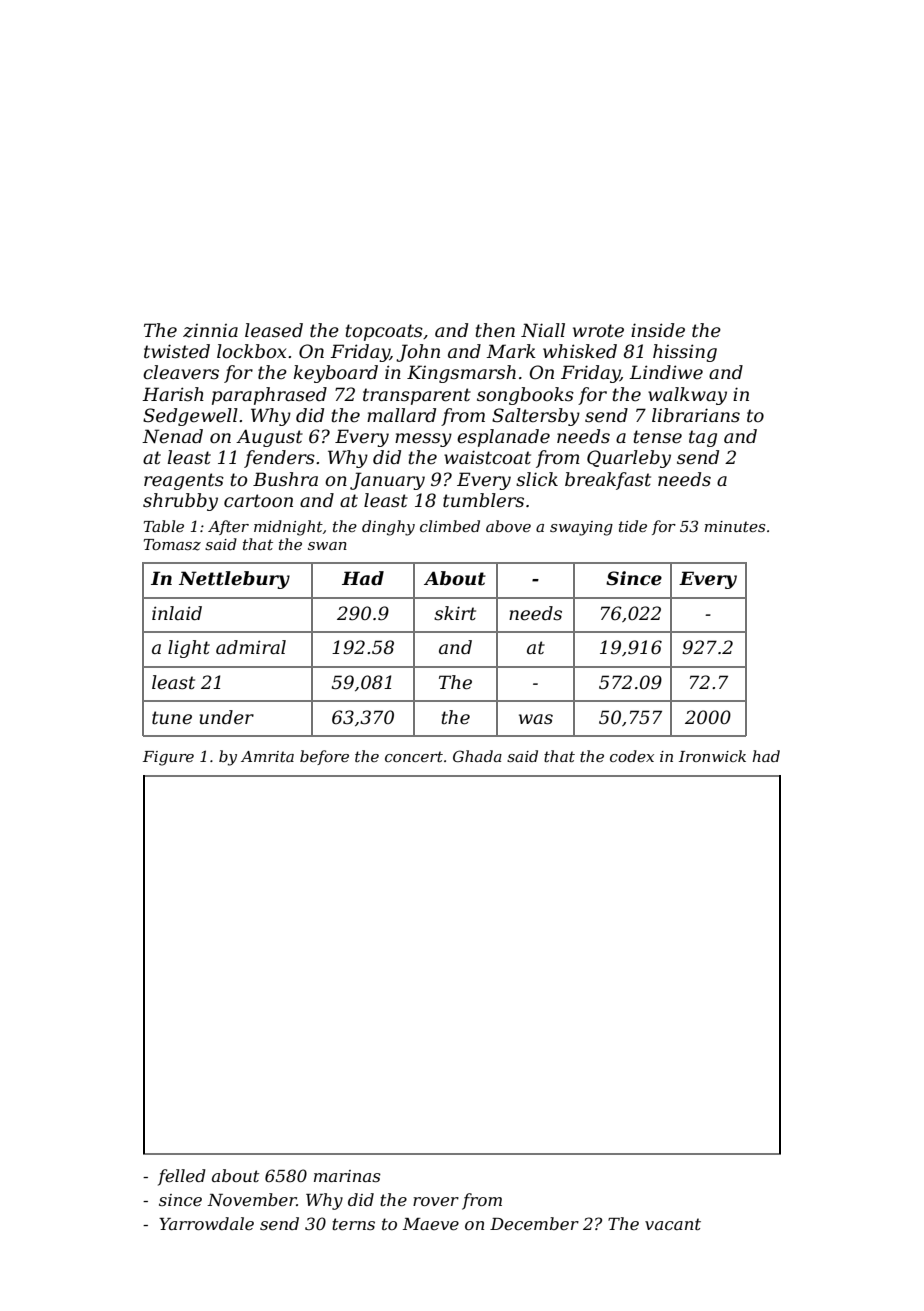 Image resolution: width=924 pixels, height=1311 pixels. Describe the element at coordinates (712, 756) in the document. I see `Ironwick` at that location.
